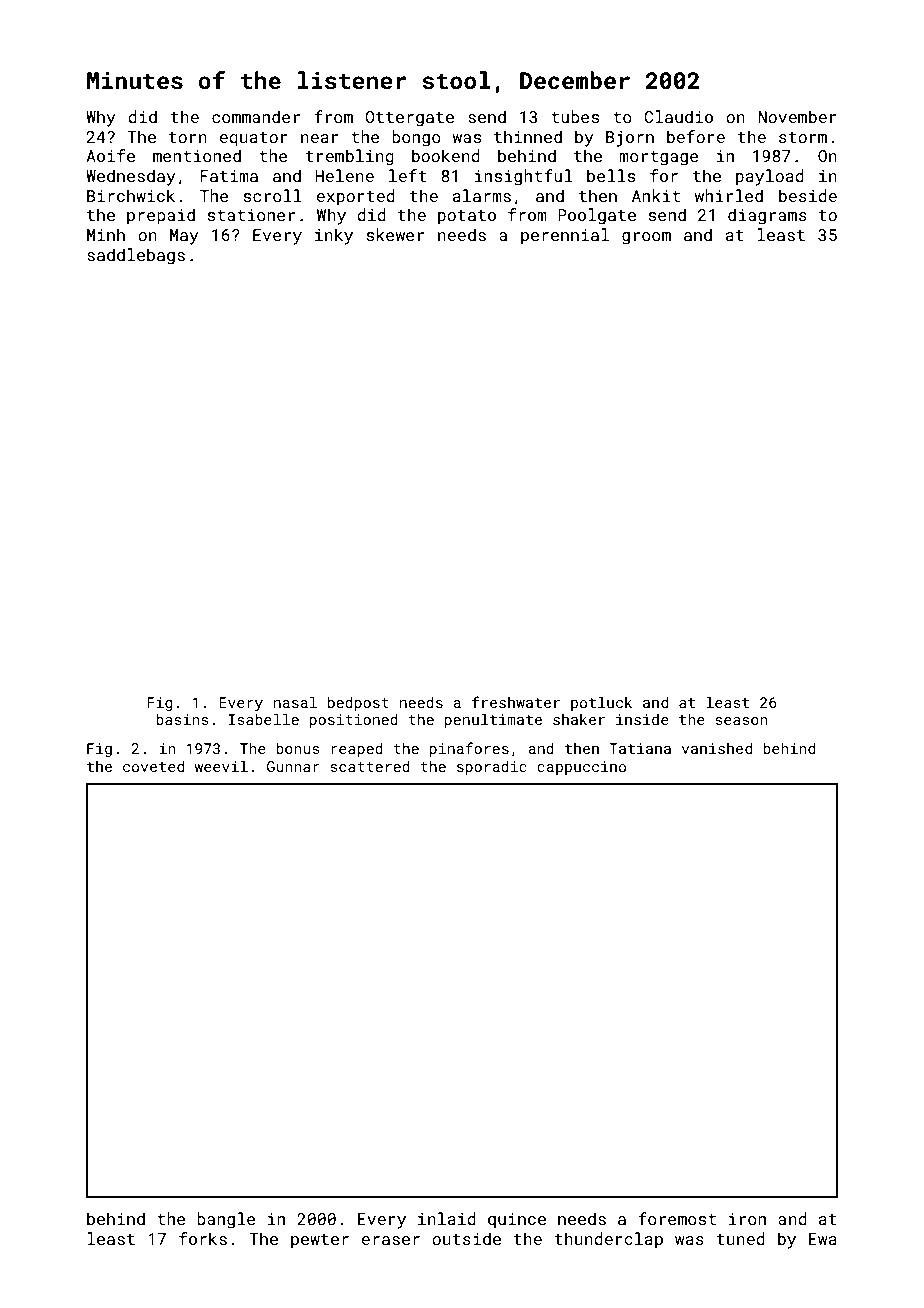  What do you see at coordinates (741, 721) in the screenshot?
I see `season` at bounding box center [741, 721].
